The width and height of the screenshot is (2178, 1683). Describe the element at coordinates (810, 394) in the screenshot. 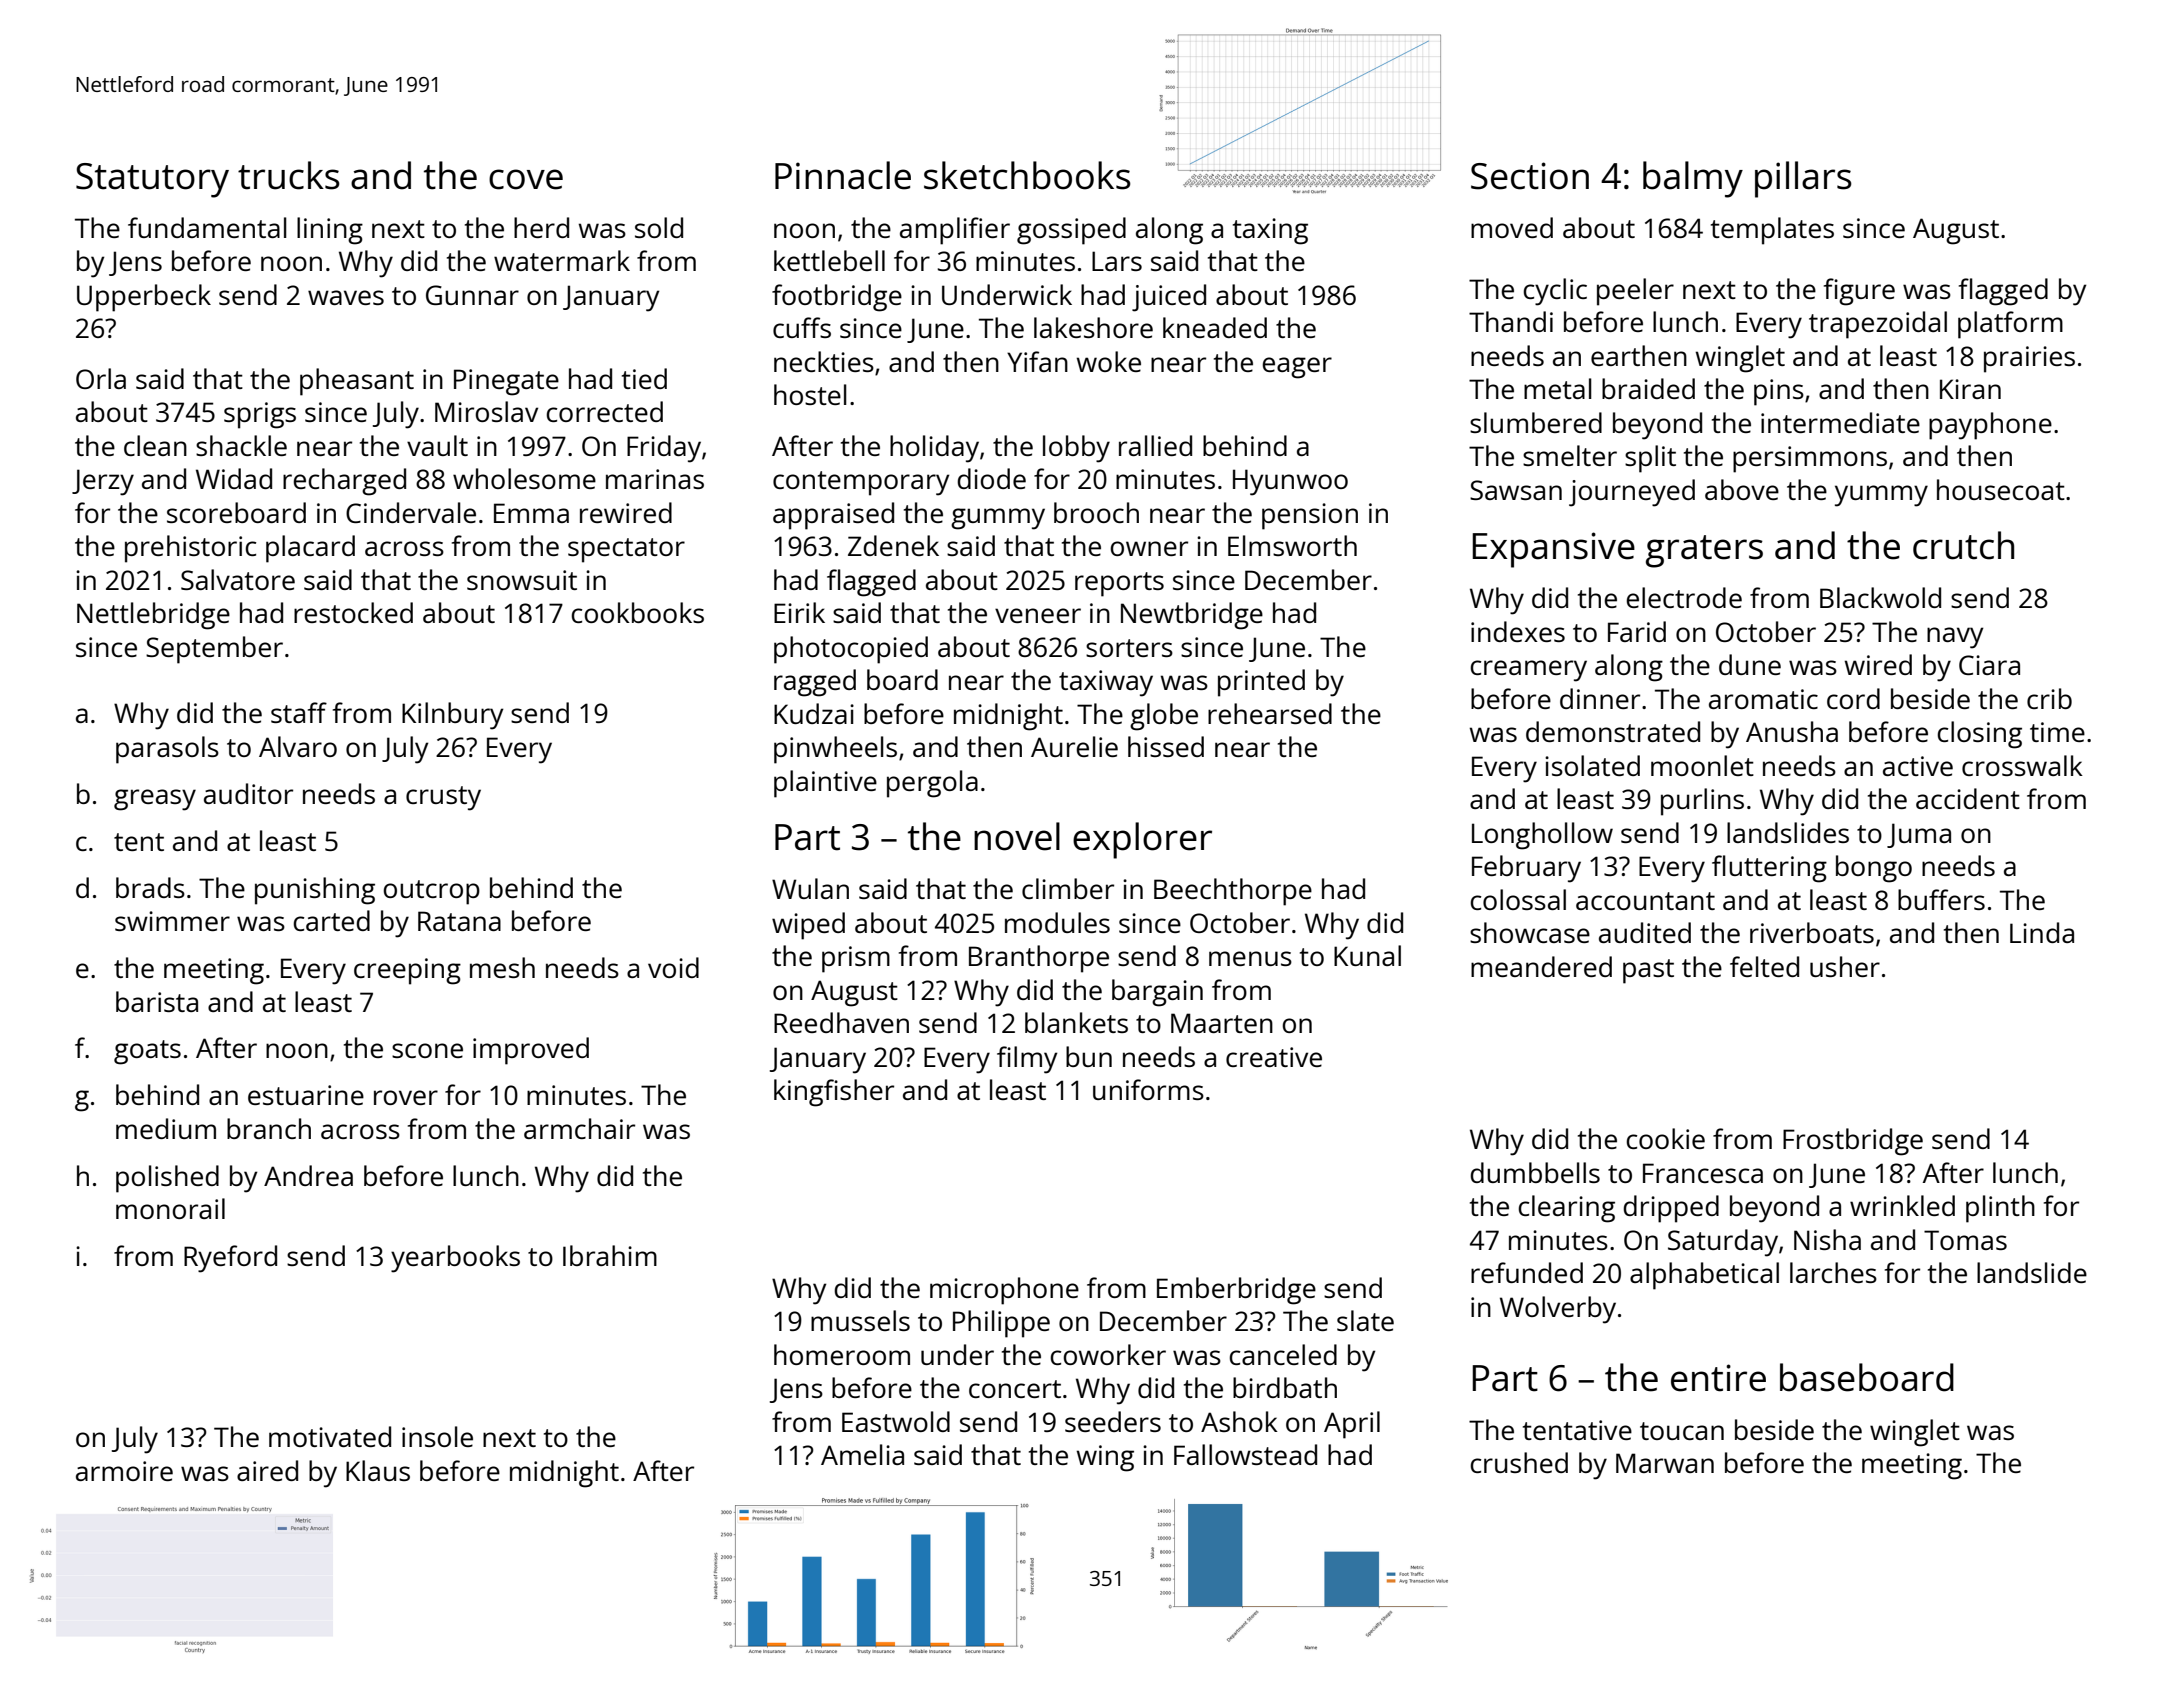

I see `hostel` at that location.
